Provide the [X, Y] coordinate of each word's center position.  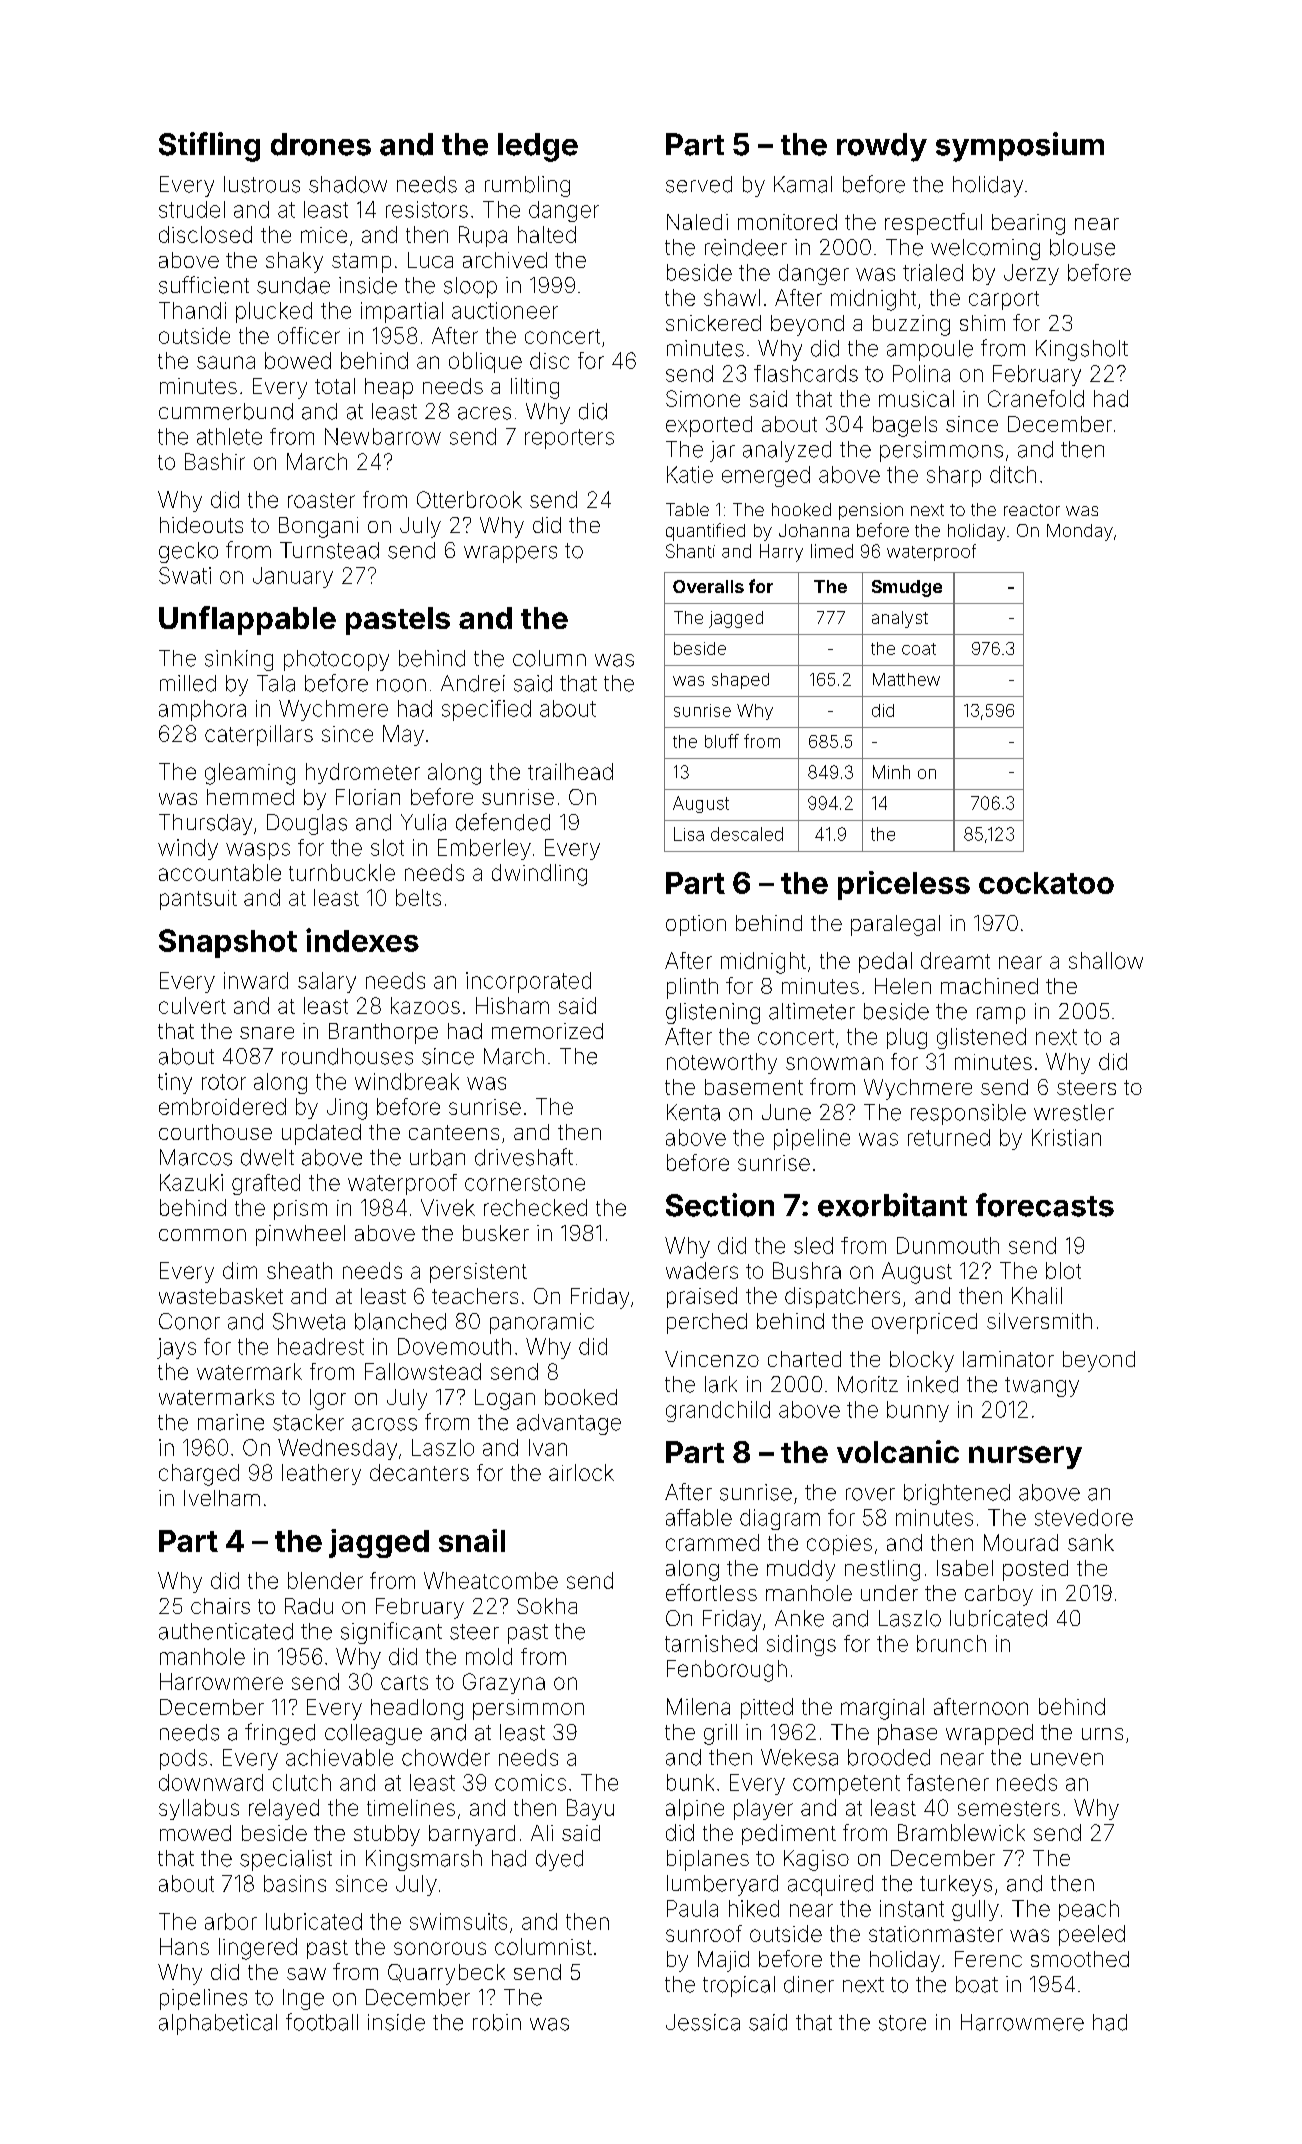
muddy [801, 1570]
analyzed [787, 451]
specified [486, 710]
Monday [1080, 532]
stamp [361, 263]
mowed [195, 1833]
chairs [220, 1606]
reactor [1032, 510]
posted [1035, 1570]
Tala [276, 683]
